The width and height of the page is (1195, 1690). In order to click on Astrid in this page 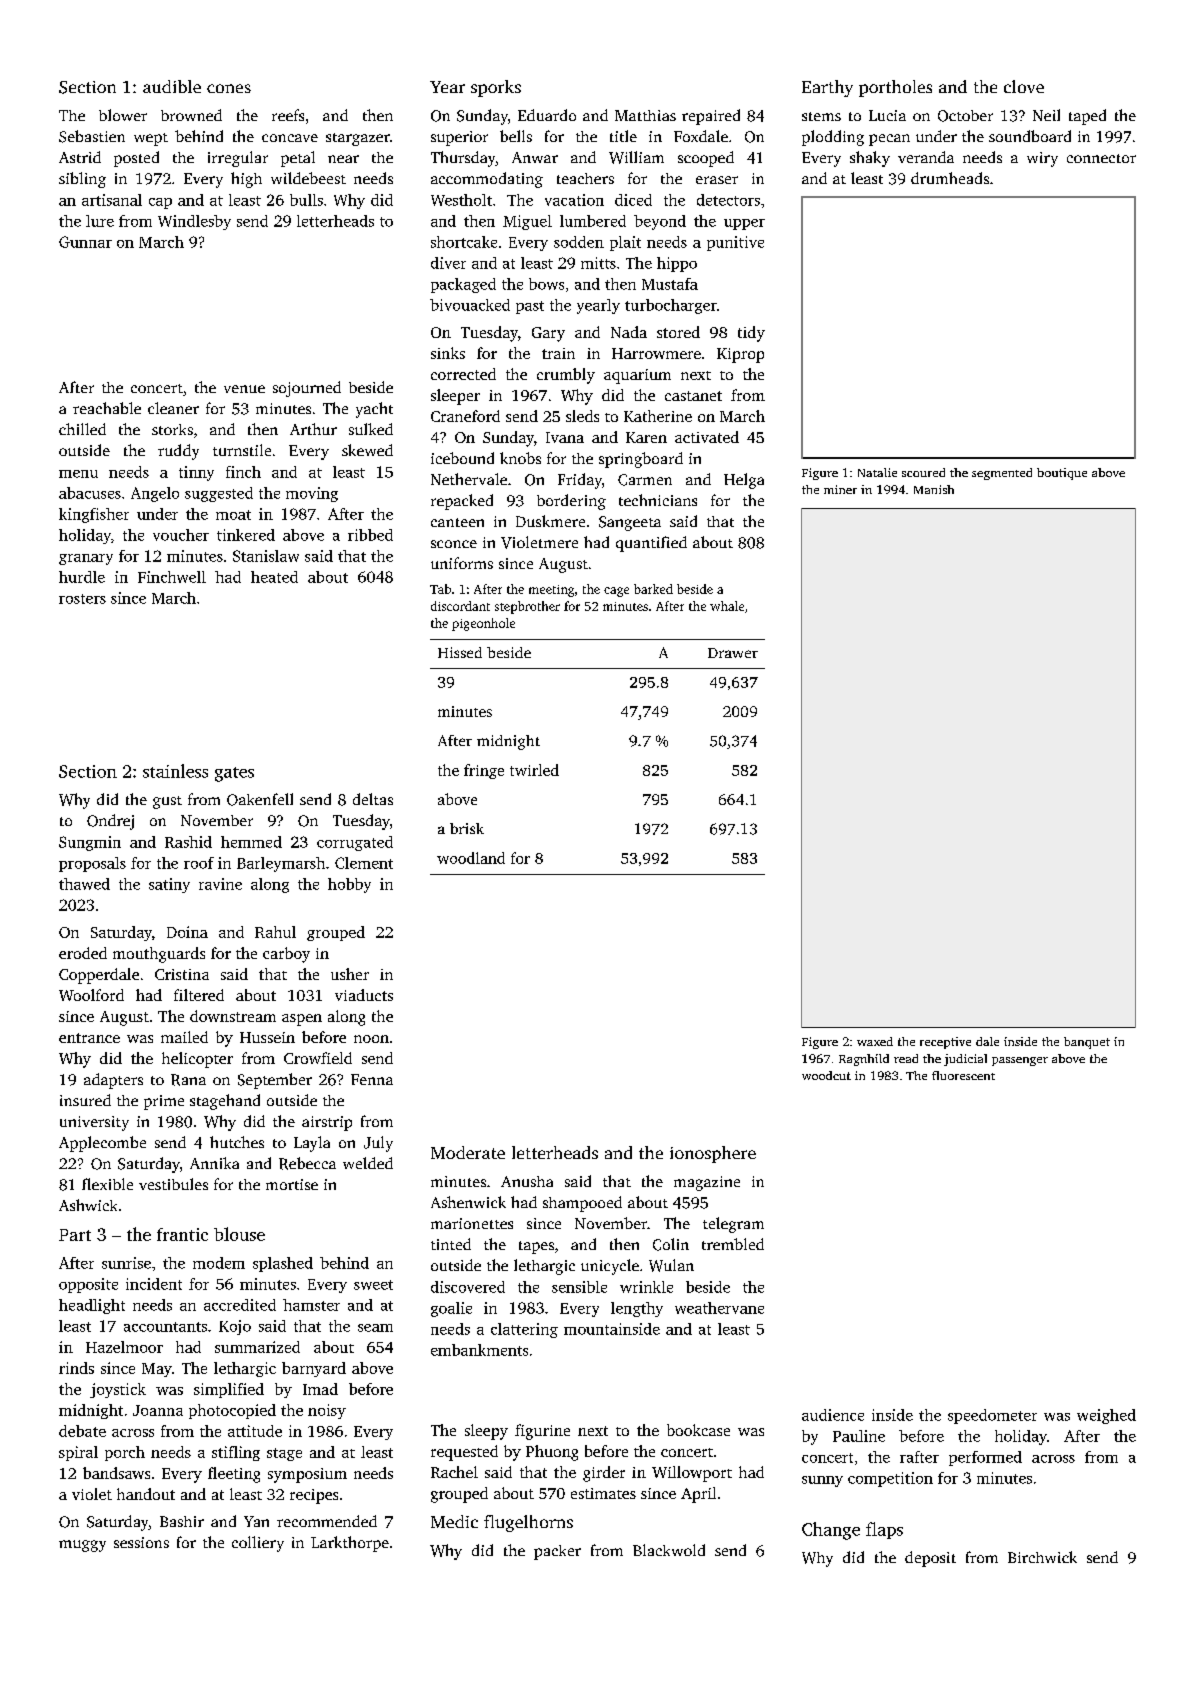, I will do `click(80, 157)`.
